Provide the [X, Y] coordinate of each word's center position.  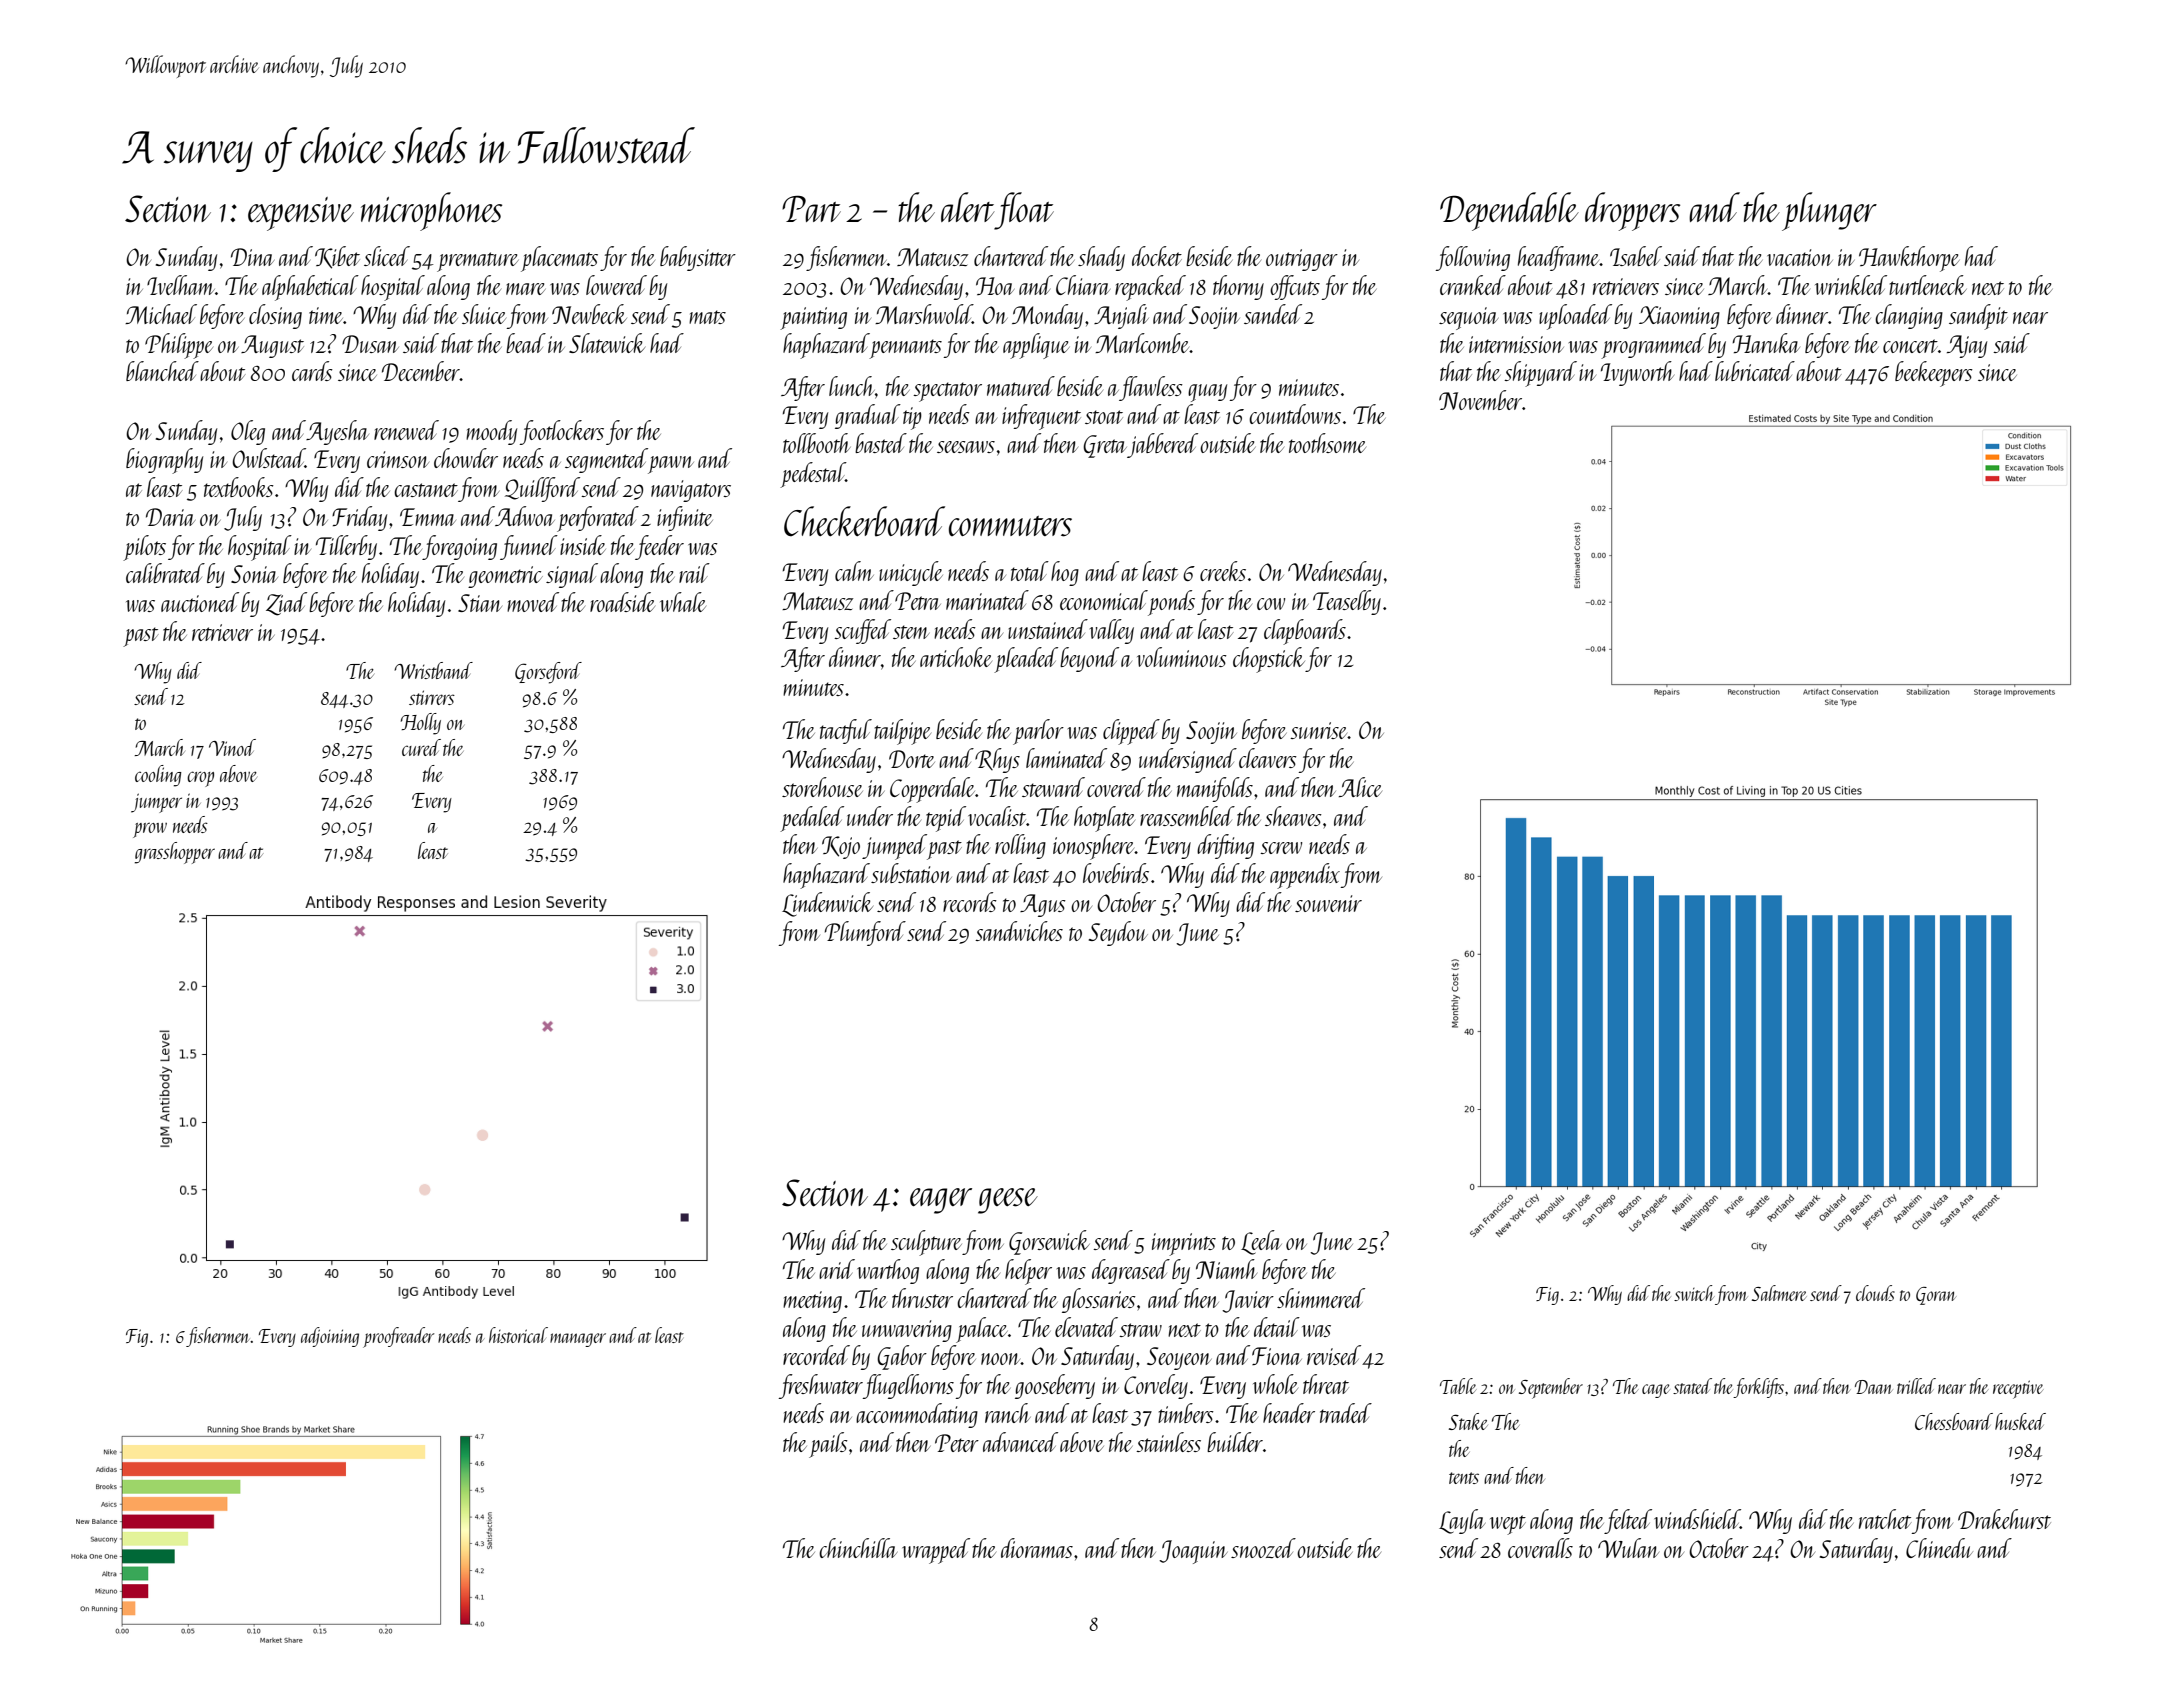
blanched [162, 371]
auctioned [200, 602]
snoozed [1263, 1548]
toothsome [1327, 443]
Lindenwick [827, 904]
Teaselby [1347, 602]
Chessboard [1954, 1421]
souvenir [1328, 903]
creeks [1223, 571]
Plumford [865, 933]
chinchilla [858, 1548]
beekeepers [1934, 374]
